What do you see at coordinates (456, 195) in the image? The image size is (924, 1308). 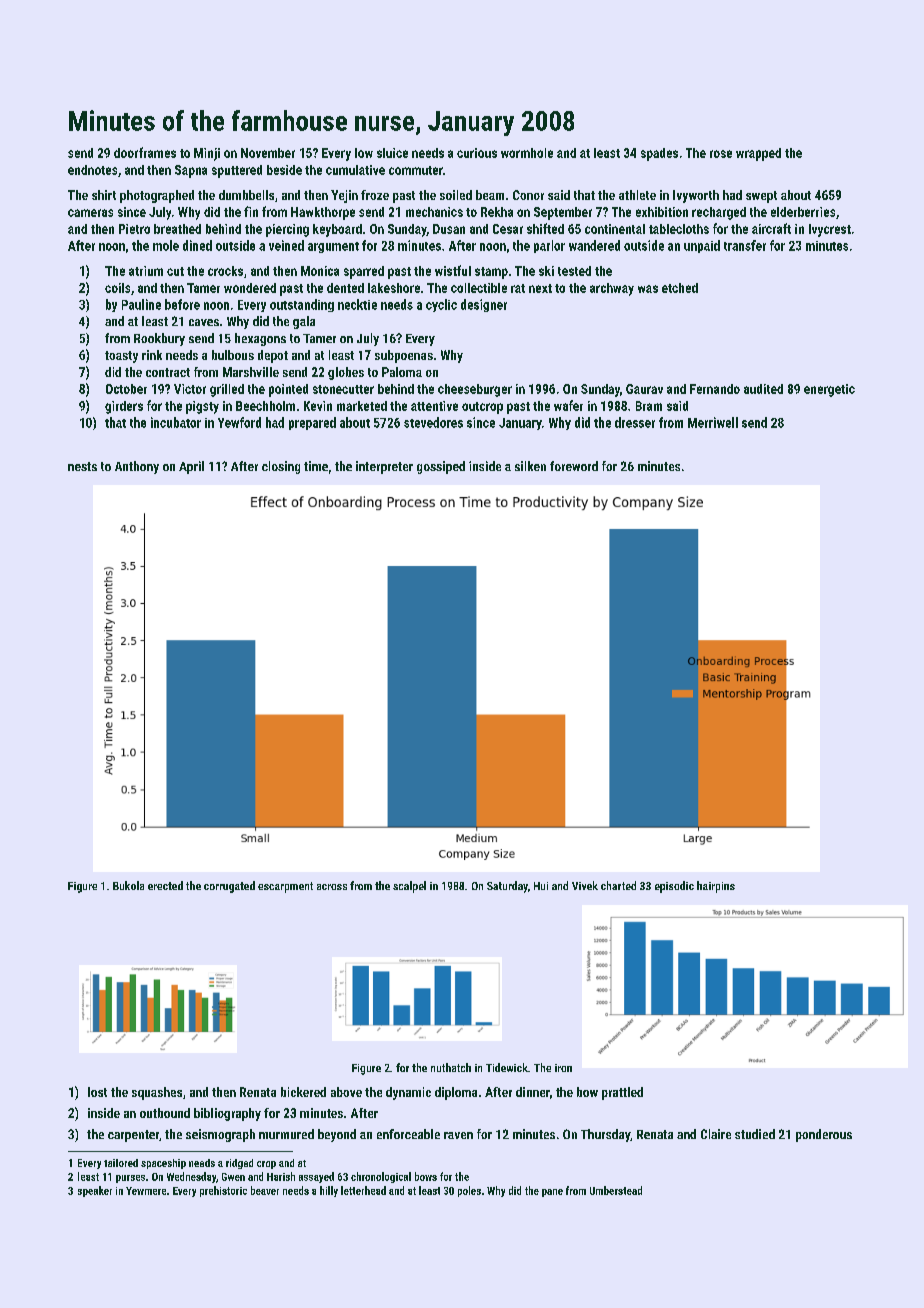 I see `soiled` at bounding box center [456, 195].
